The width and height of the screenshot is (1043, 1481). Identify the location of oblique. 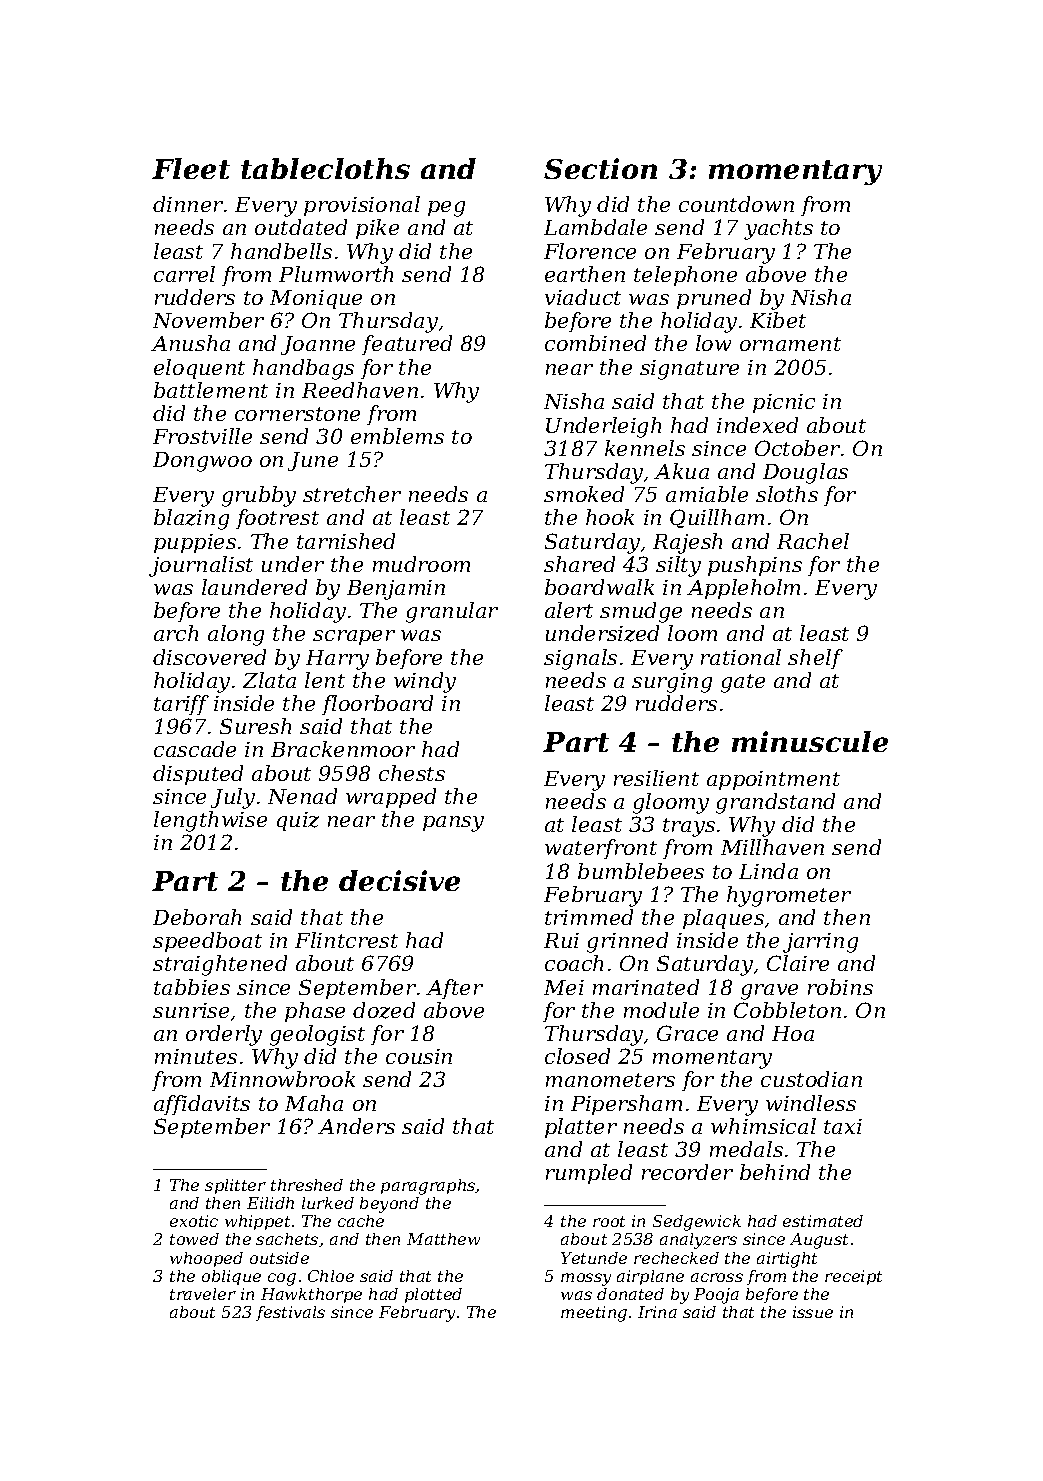
(231, 1277).
